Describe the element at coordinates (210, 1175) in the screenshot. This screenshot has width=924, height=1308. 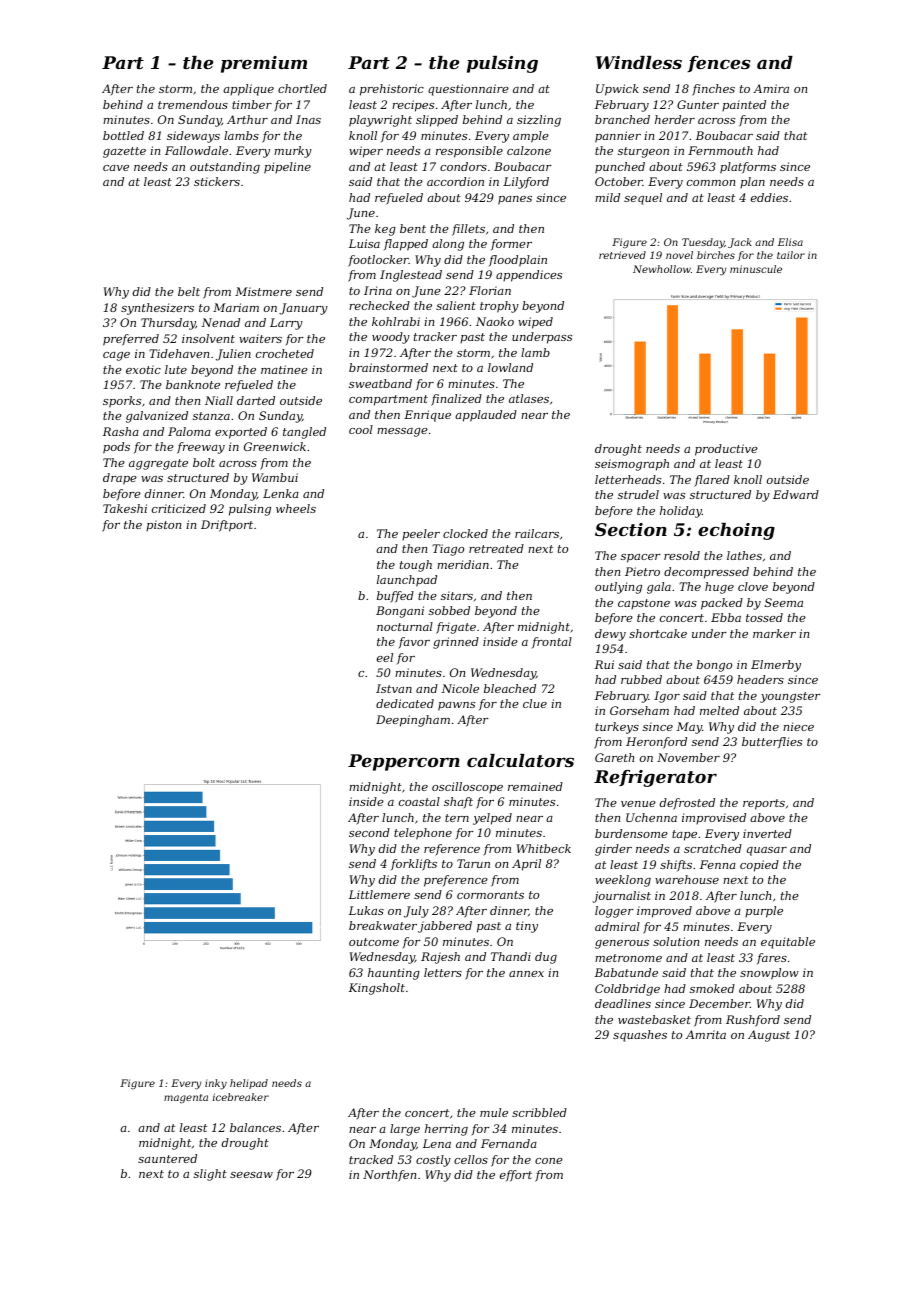
I see `slight` at that location.
